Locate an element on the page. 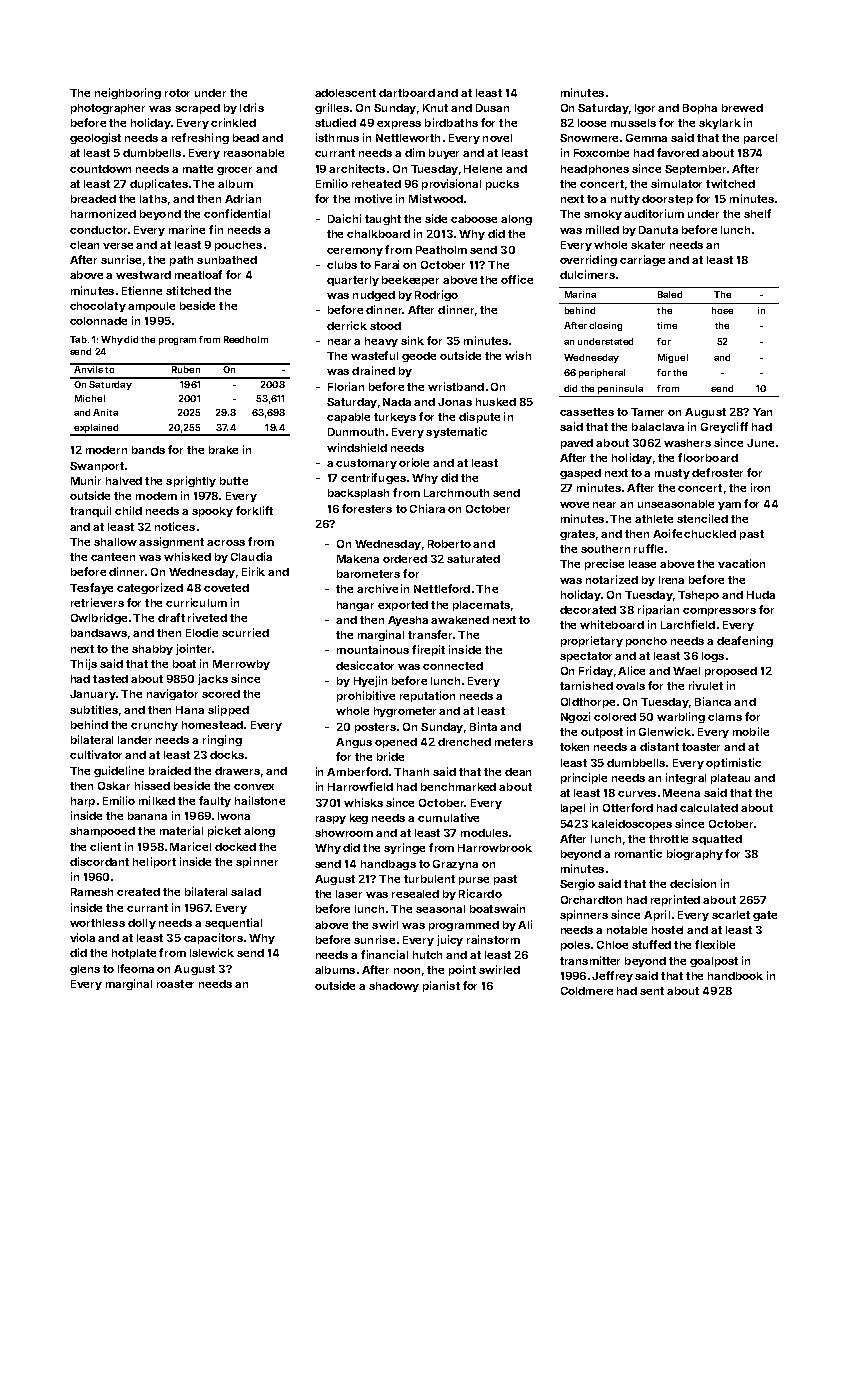 The image size is (849, 1400). systematic is located at coordinates (456, 432).
